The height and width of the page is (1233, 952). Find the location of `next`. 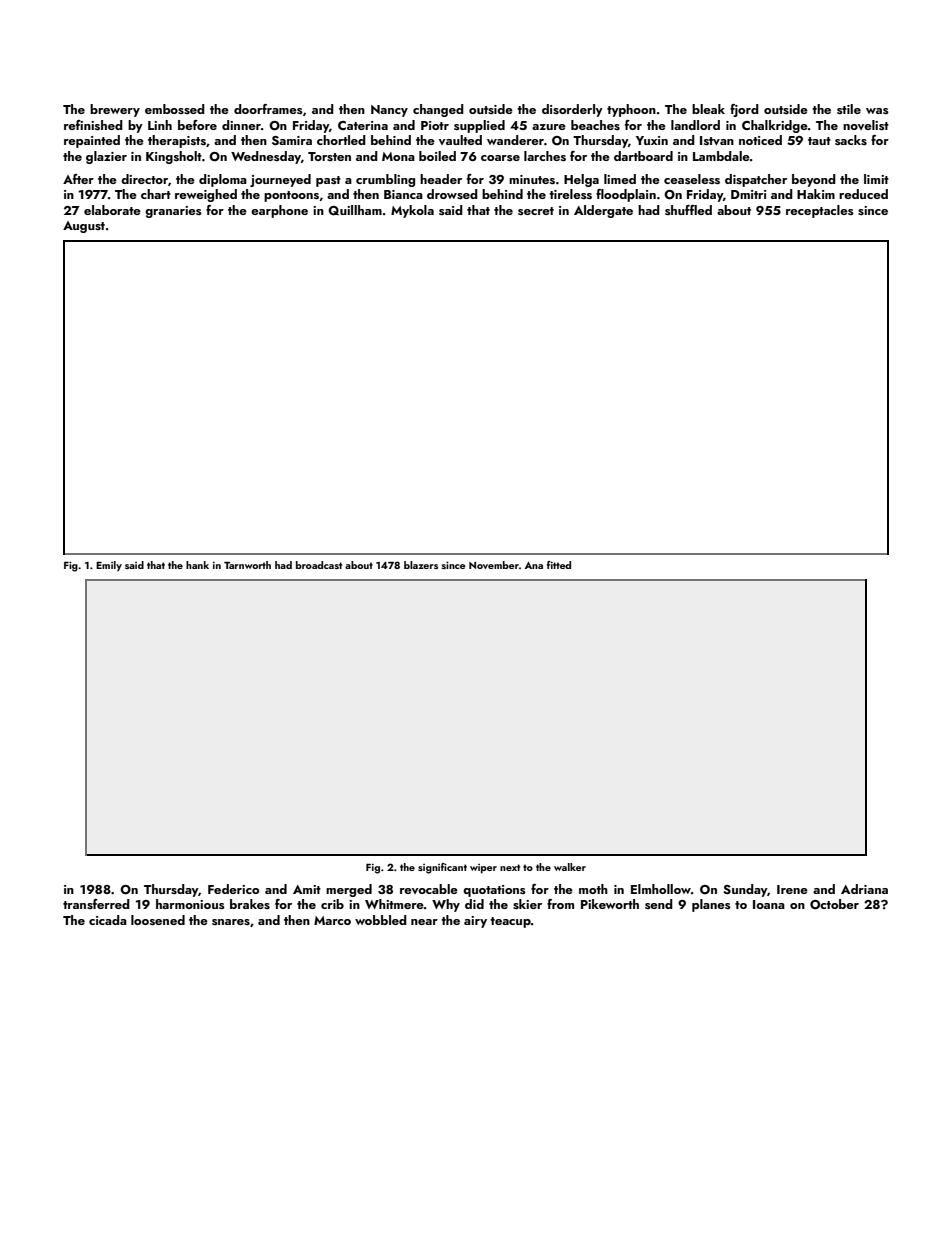

next is located at coordinates (510, 867).
